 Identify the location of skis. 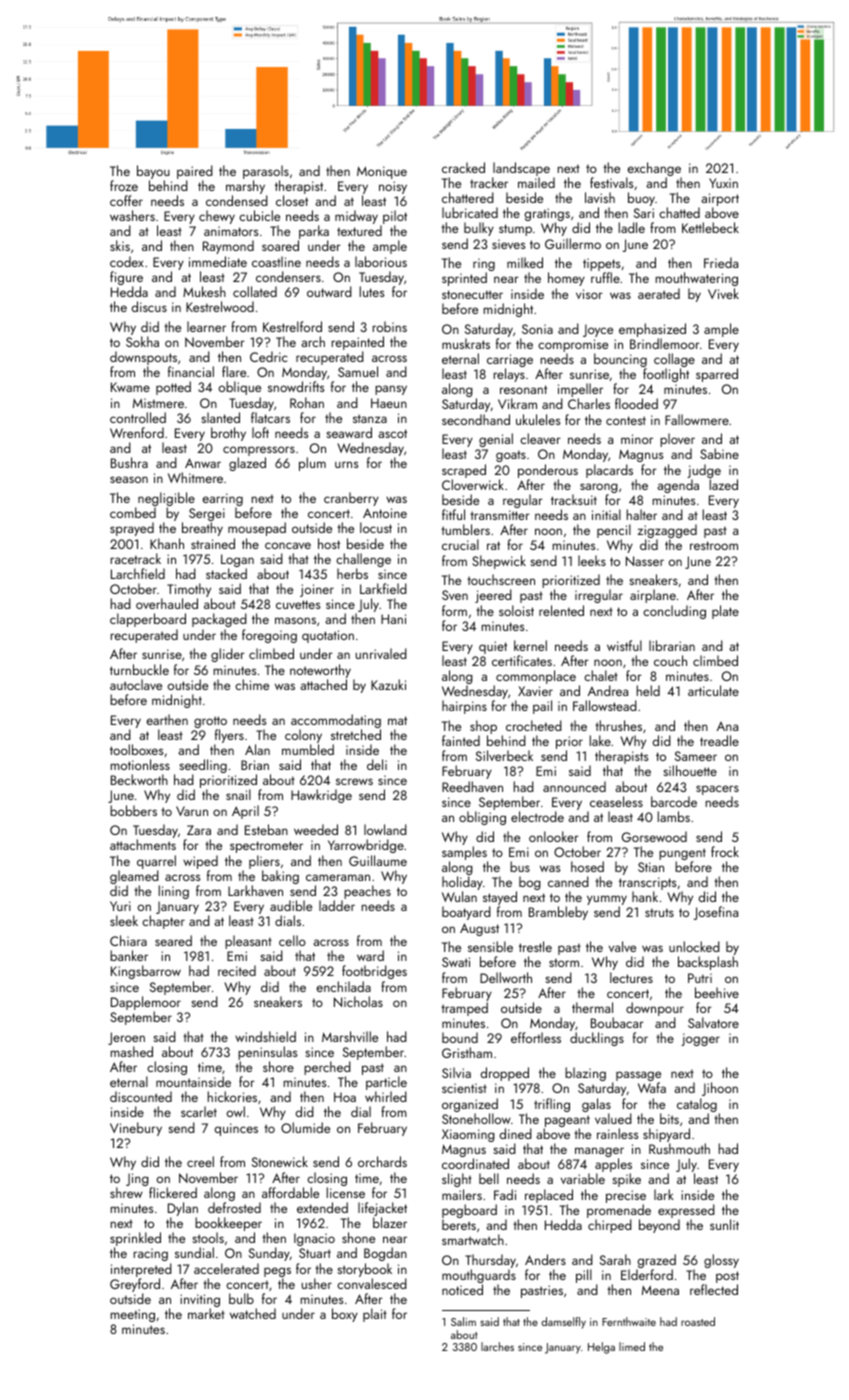
(120, 245).
